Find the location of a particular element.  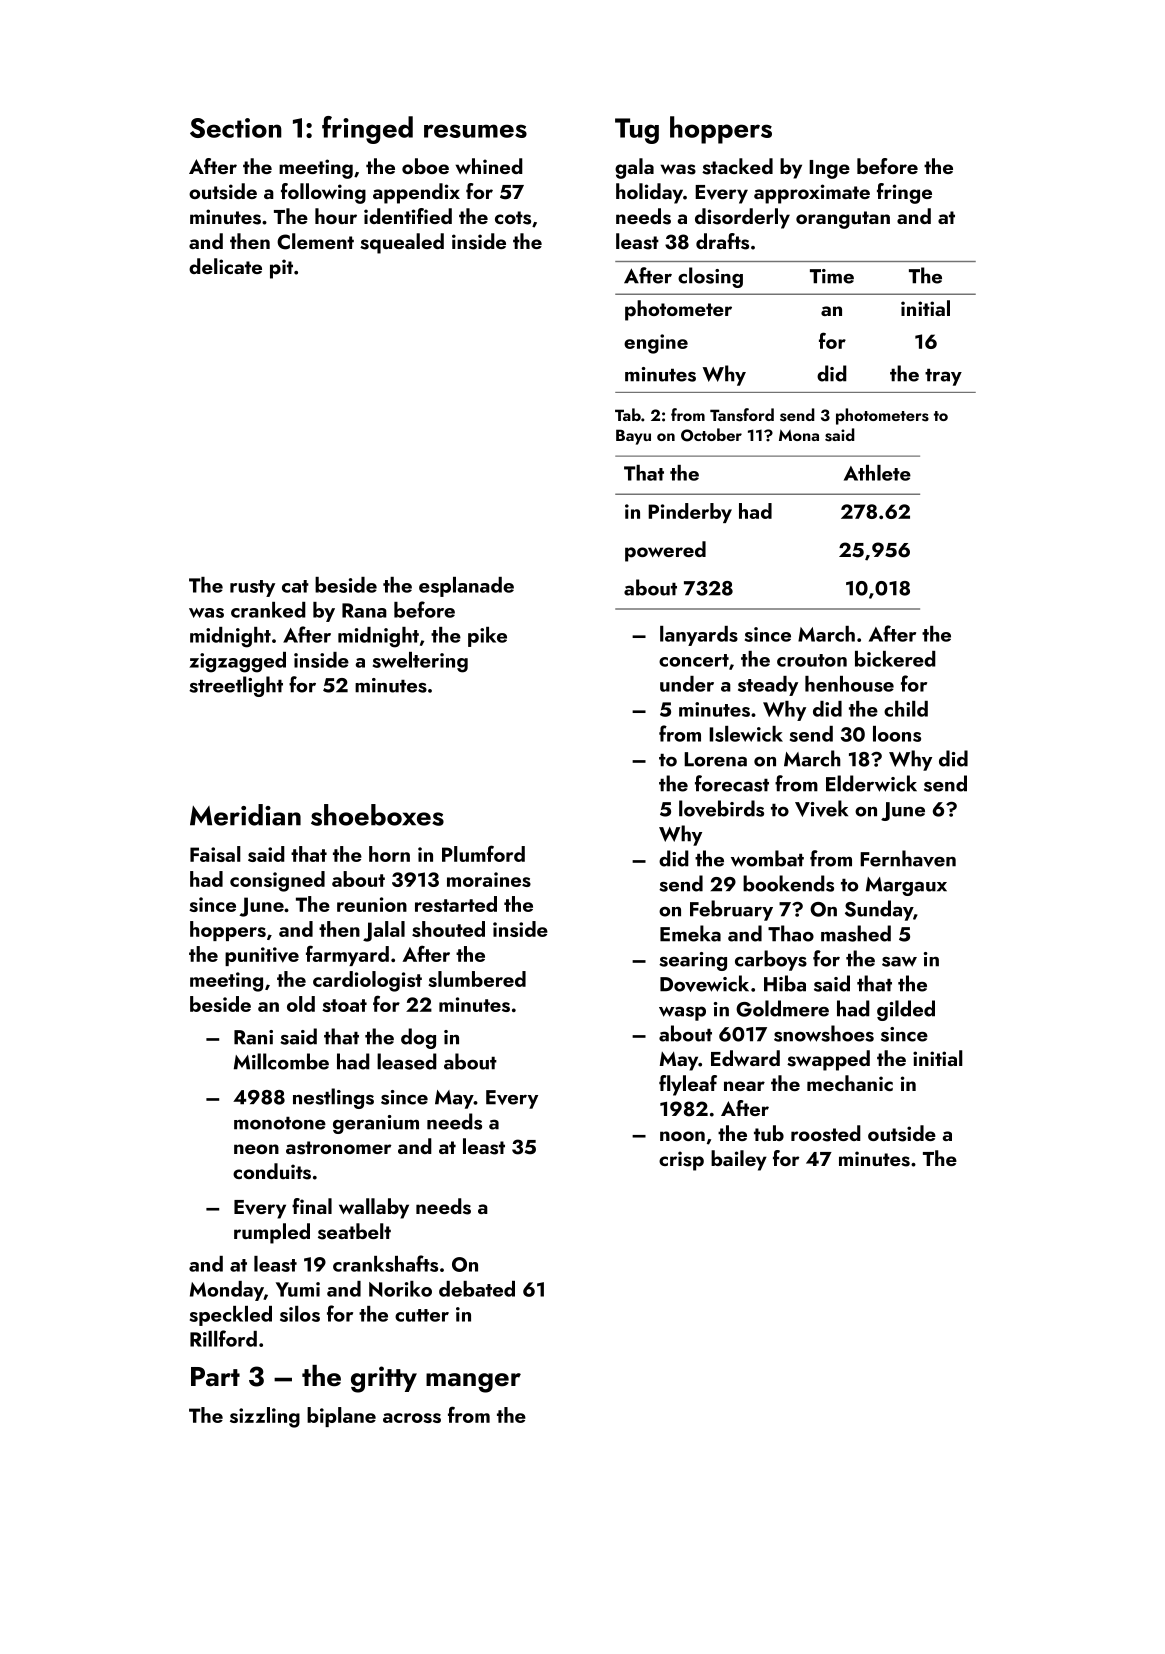

pit is located at coordinates (281, 269).
